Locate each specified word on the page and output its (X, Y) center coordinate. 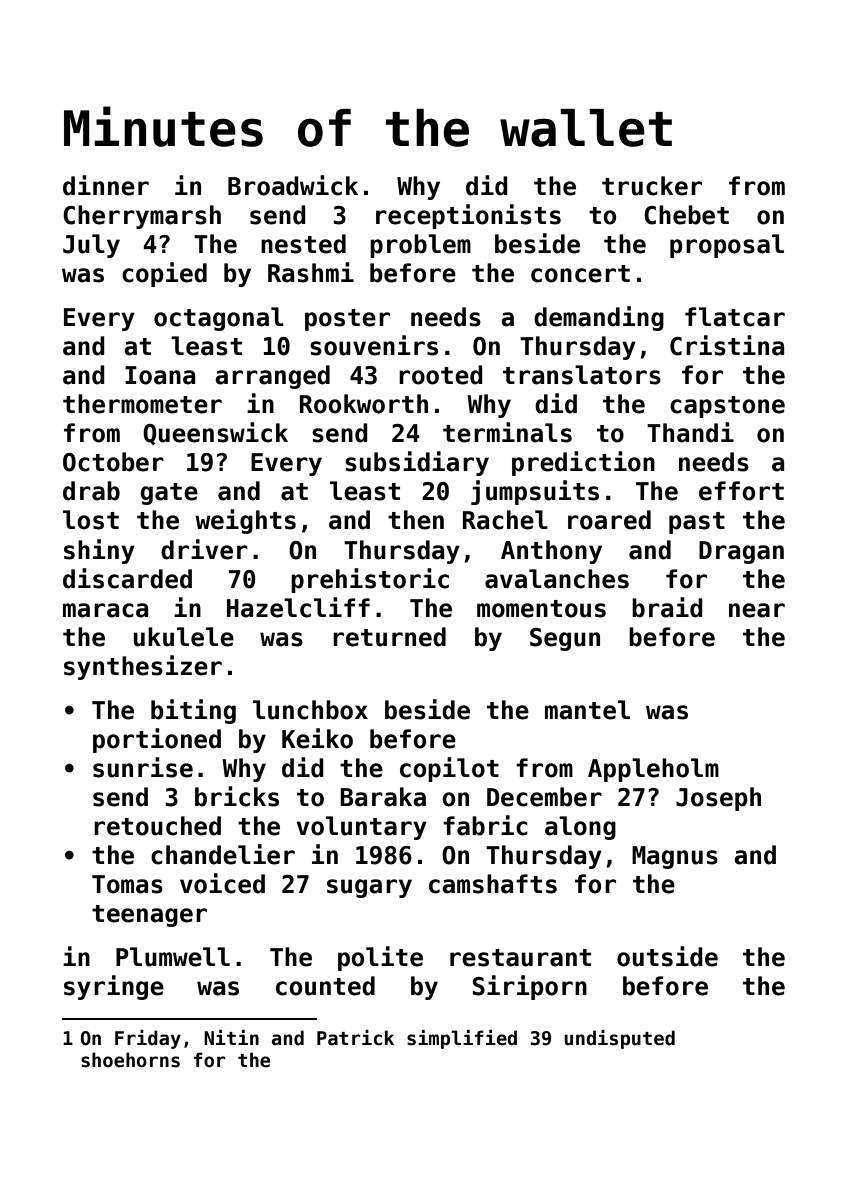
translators (582, 375)
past (697, 523)
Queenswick (215, 433)
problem (420, 246)
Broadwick (293, 185)
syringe (114, 987)
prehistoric (370, 580)
